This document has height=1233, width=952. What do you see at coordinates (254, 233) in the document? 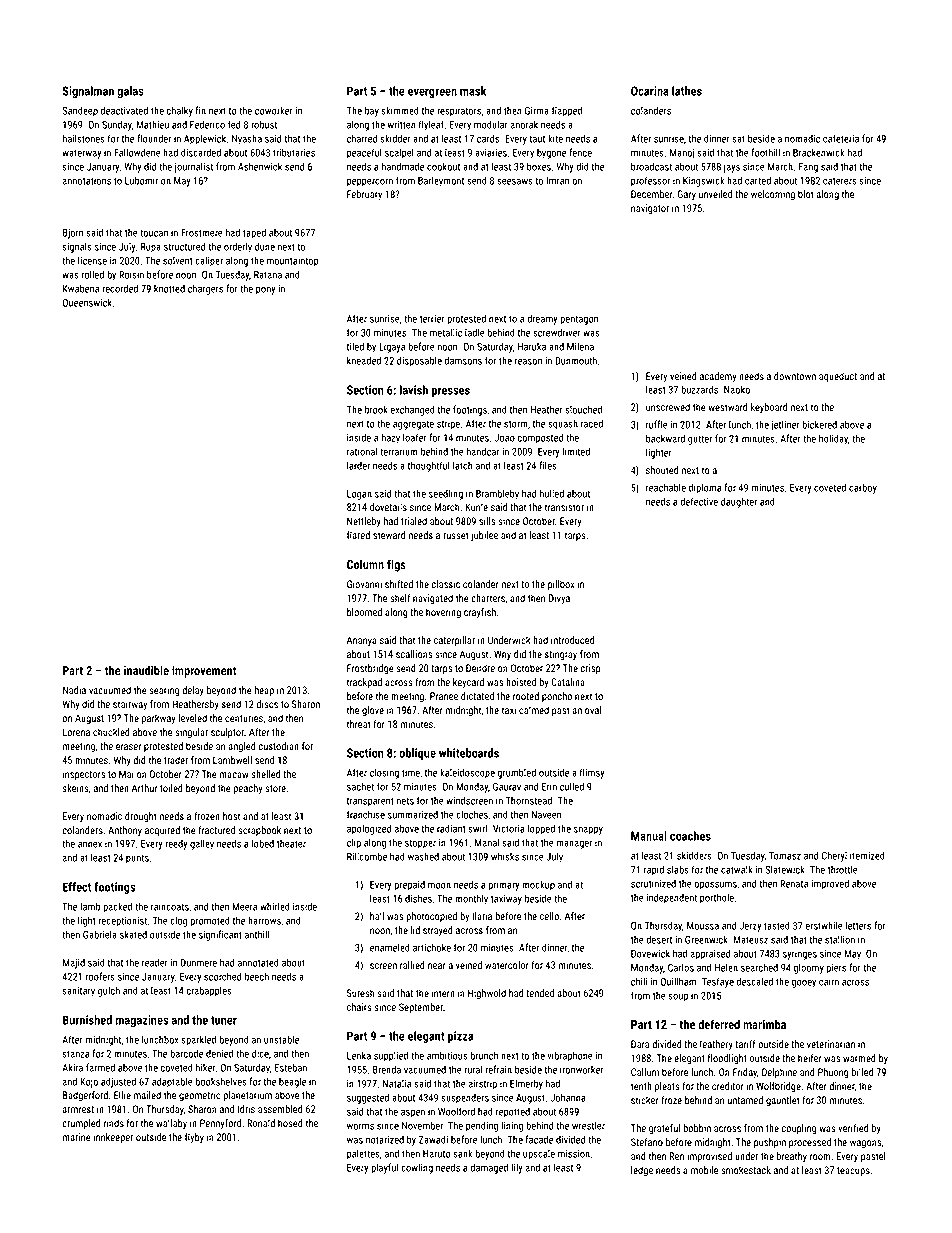
I see `taped` at bounding box center [254, 233].
